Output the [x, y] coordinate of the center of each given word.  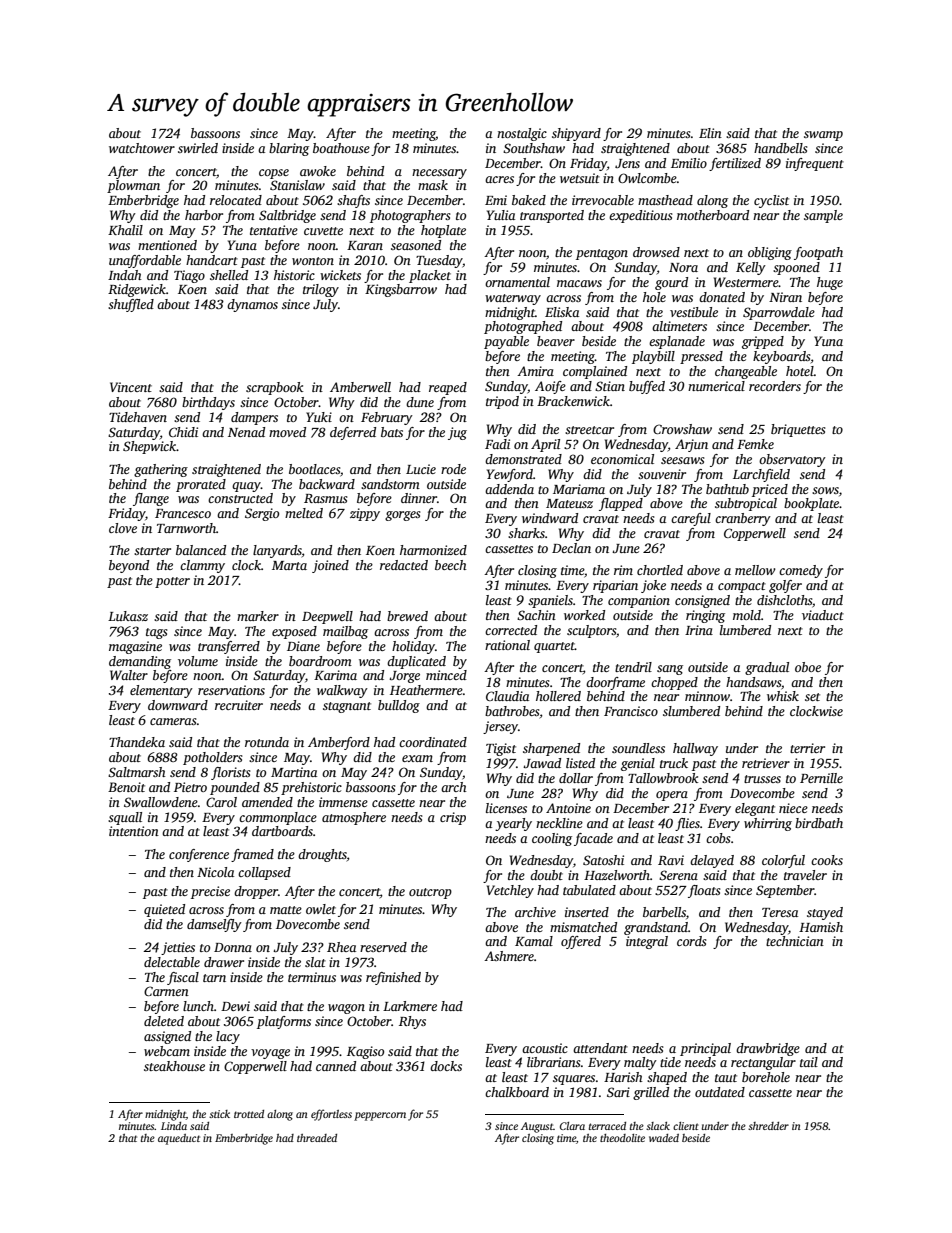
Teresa [780, 912]
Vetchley [510, 891]
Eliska [562, 312]
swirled [198, 148]
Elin [710, 133]
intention [134, 831]
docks [446, 1066]
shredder [768, 1126]
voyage [270, 1054]
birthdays [208, 403]
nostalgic [522, 134]
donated [722, 297]
